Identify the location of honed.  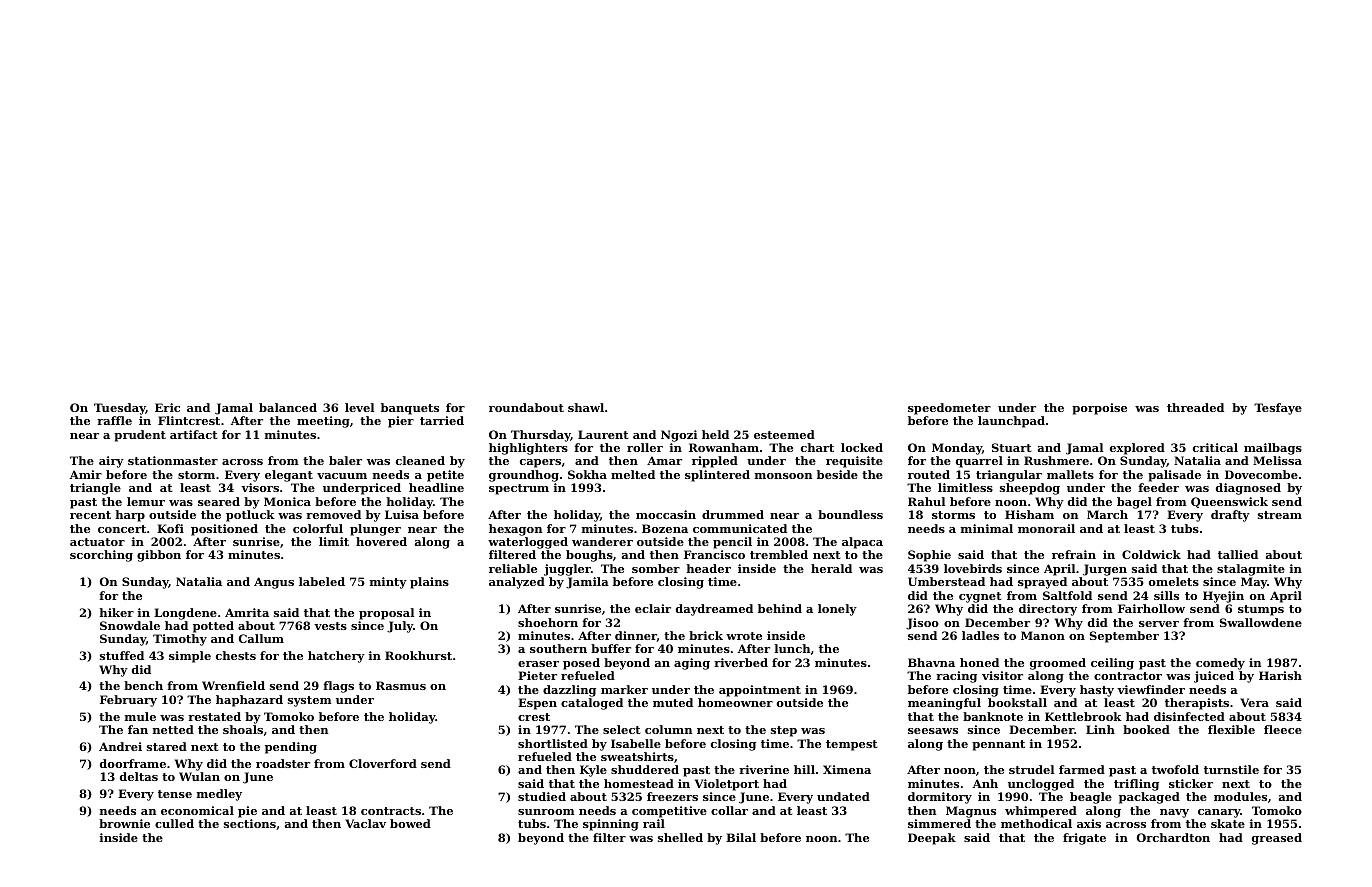
(979, 662).
